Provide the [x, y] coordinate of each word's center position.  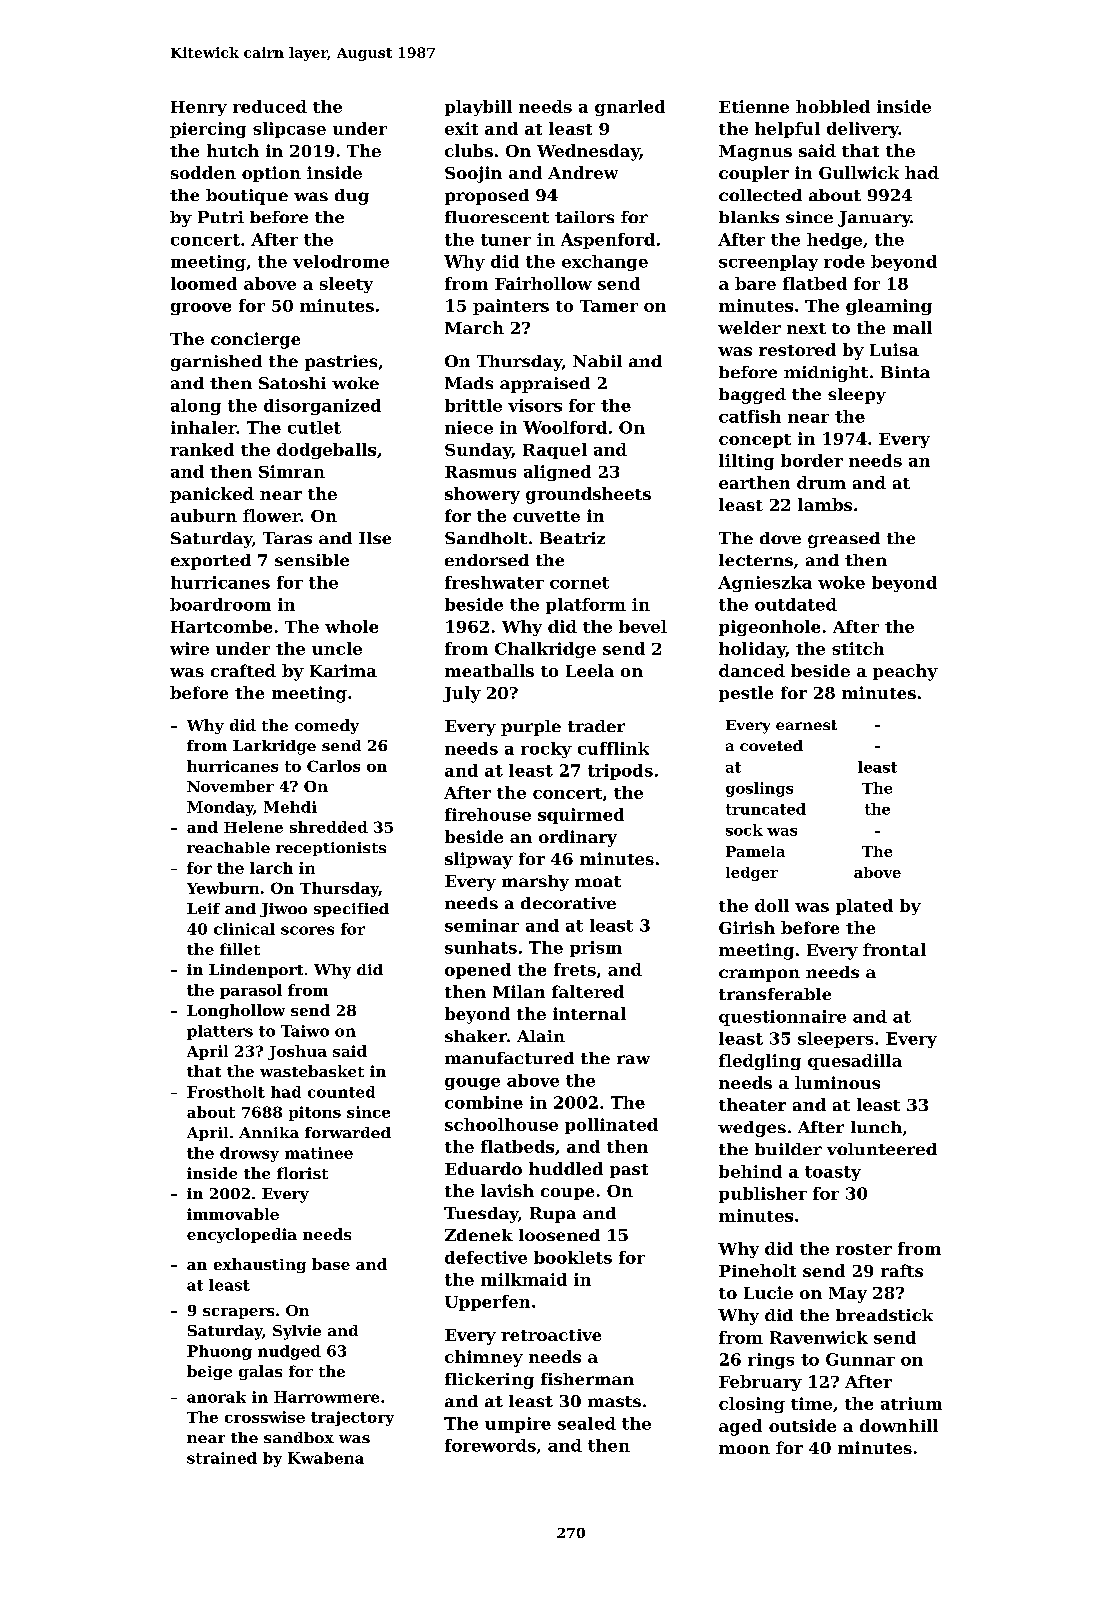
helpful [787, 130]
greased [844, 540]
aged [740, 1427]
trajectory [352, 1418]
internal [589, 1013]
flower [272, 515]
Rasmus [480, 472]
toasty [833, 1173]
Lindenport [256, 971]
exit [461, 128]
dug [352, 197]
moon [744, 1449]
